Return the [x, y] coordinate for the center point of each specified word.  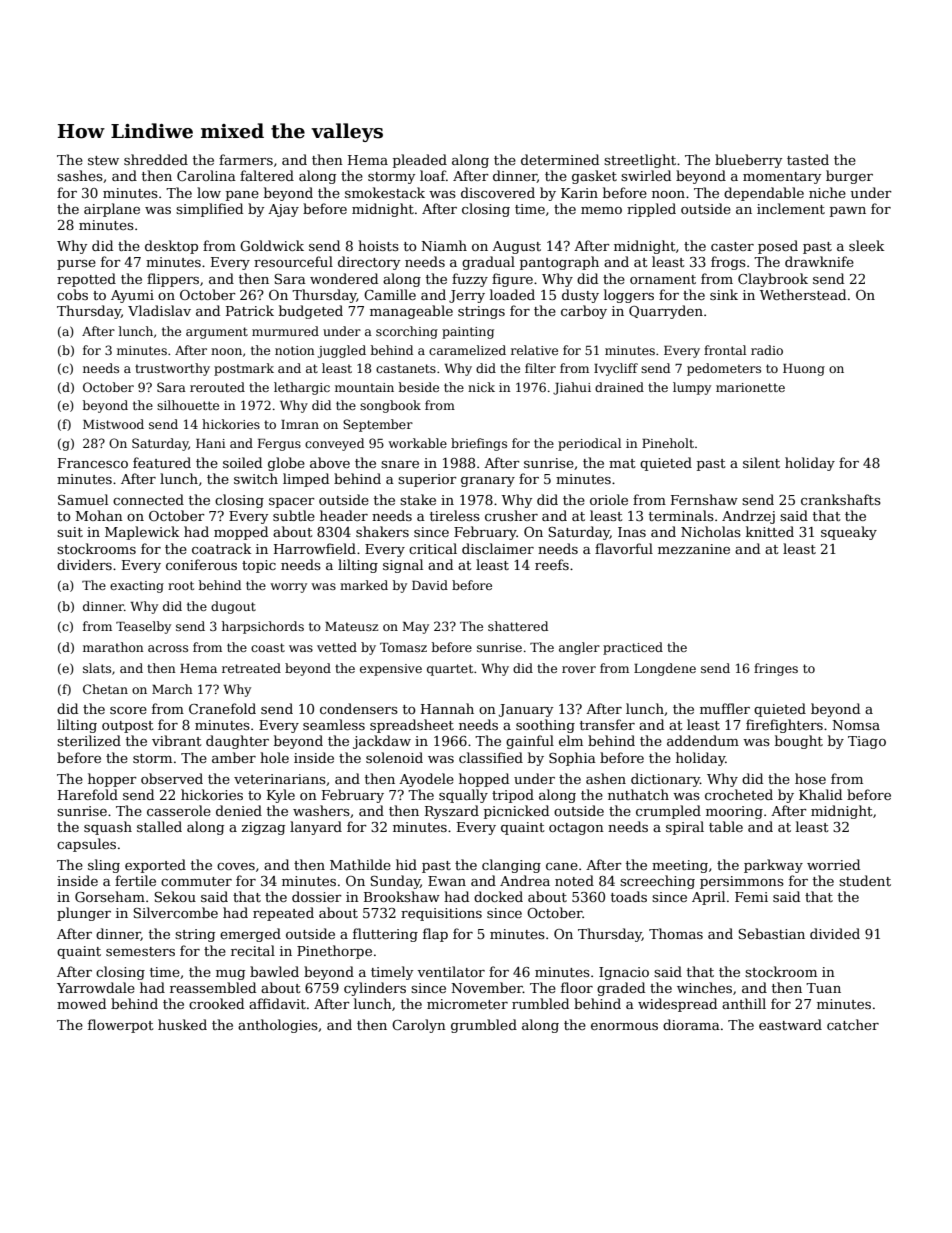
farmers [246, 159]
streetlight [640, 161]
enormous [624, 1026]
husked [182, 1024]
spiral [685, 828]
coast [268, 647]
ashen [606, 778]
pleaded [420, 161]
